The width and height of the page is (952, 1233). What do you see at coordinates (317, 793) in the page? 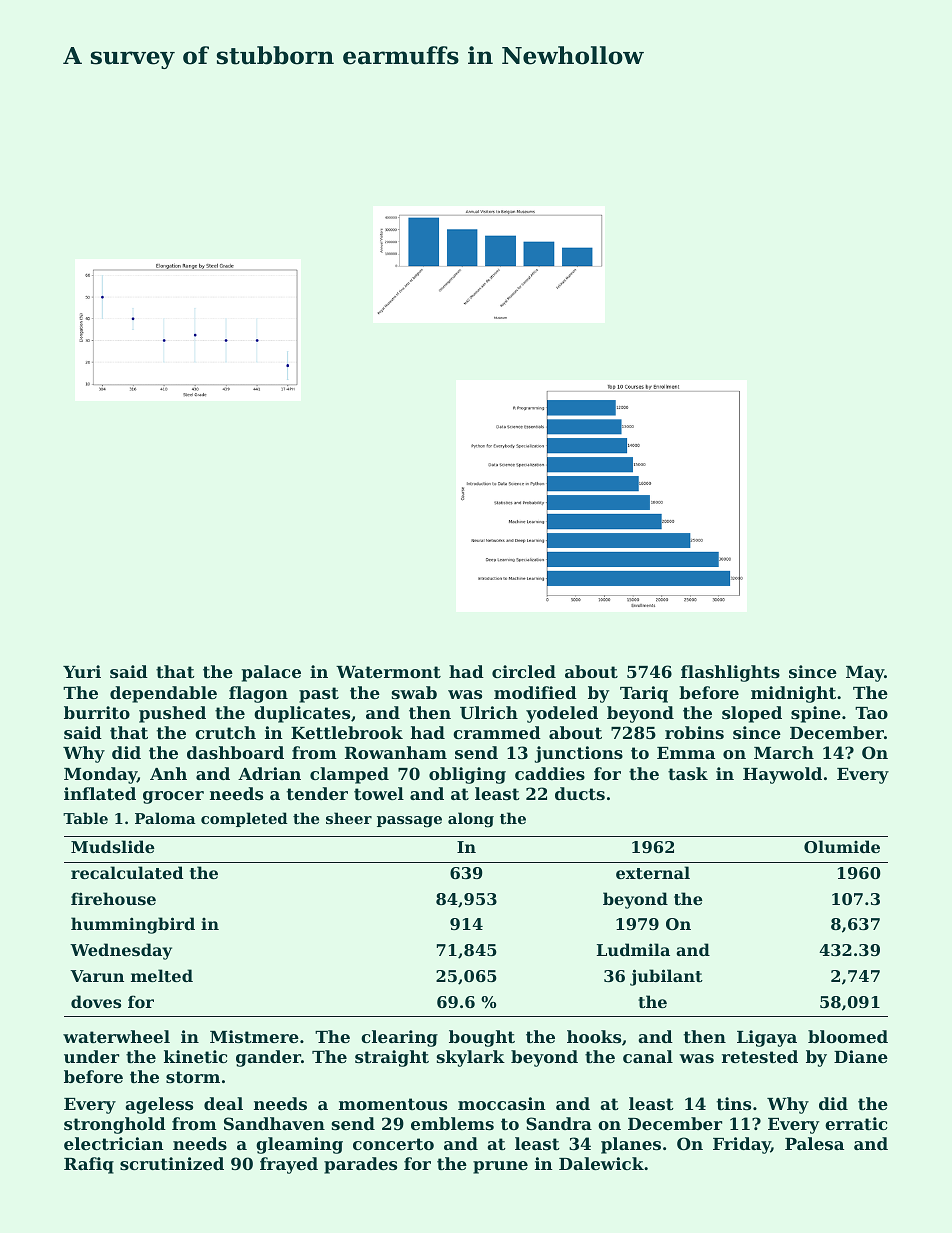
I see `tender` at bounding box center [317, 793].
